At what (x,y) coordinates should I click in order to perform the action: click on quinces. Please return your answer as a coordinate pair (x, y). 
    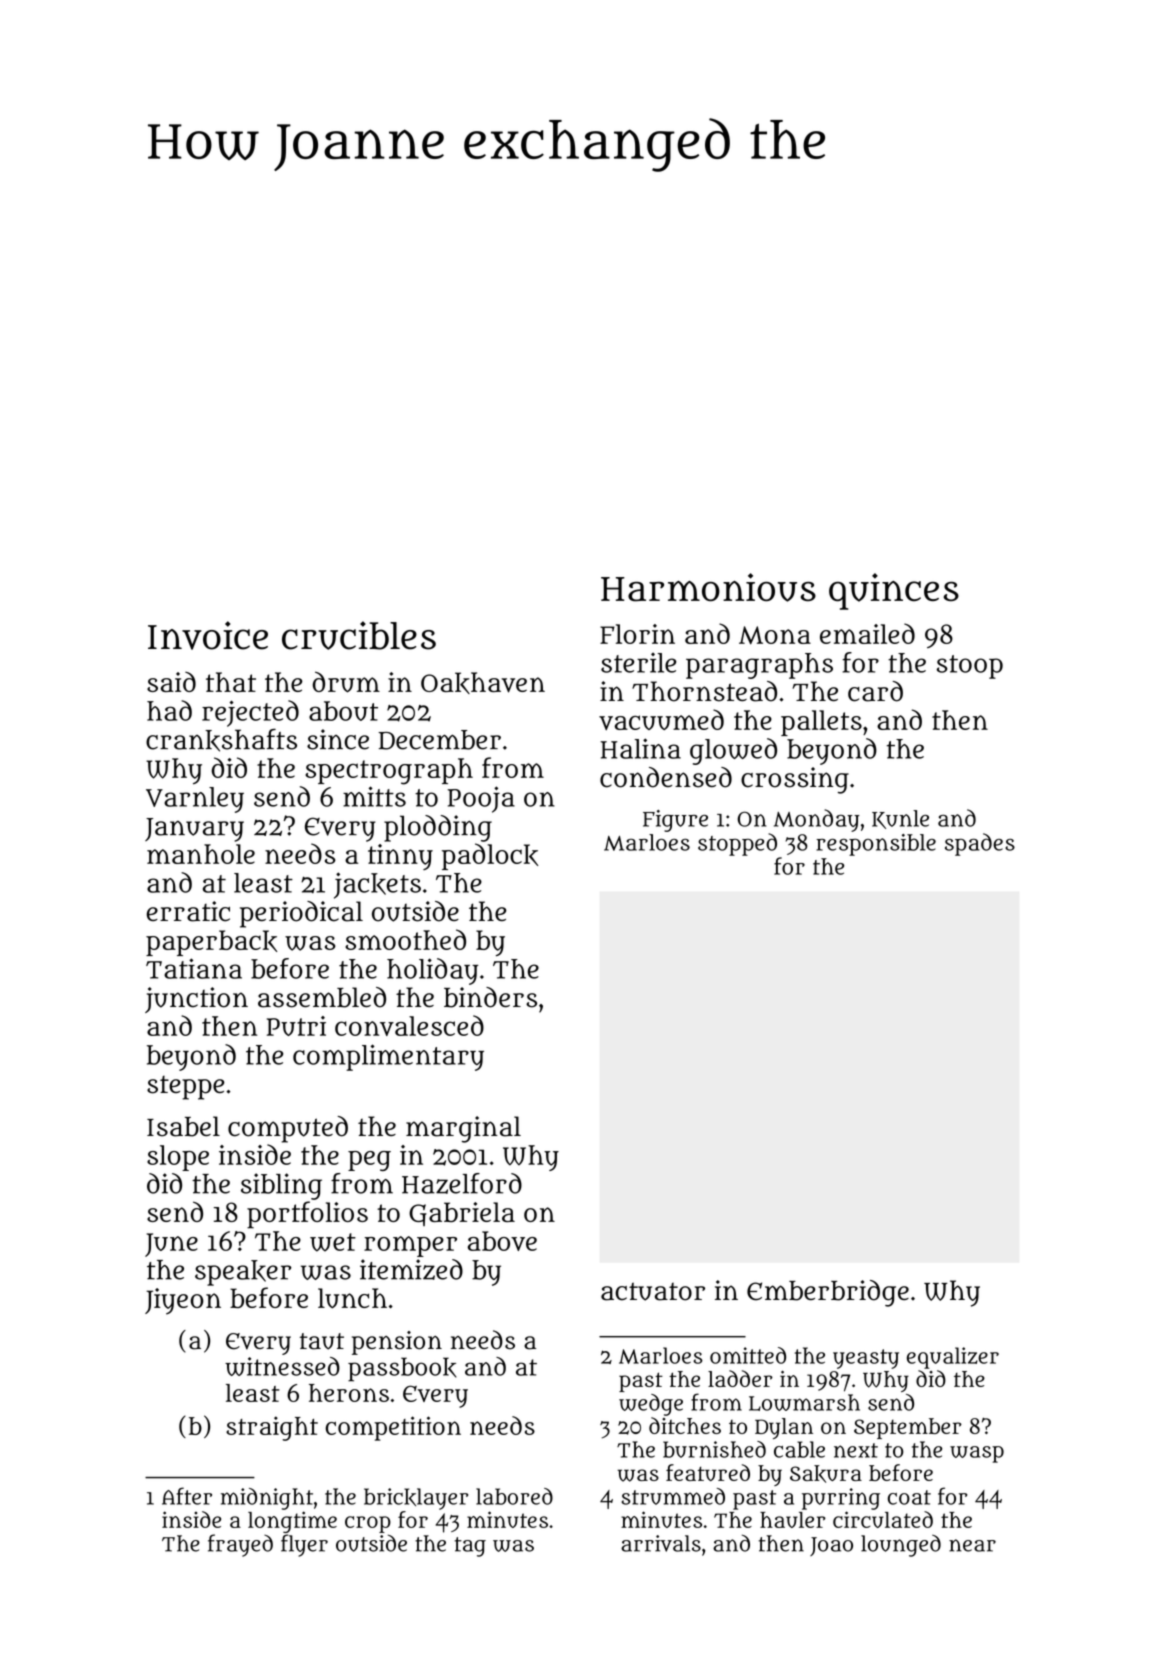
    Looking at the image, I should click on (894, 591).
